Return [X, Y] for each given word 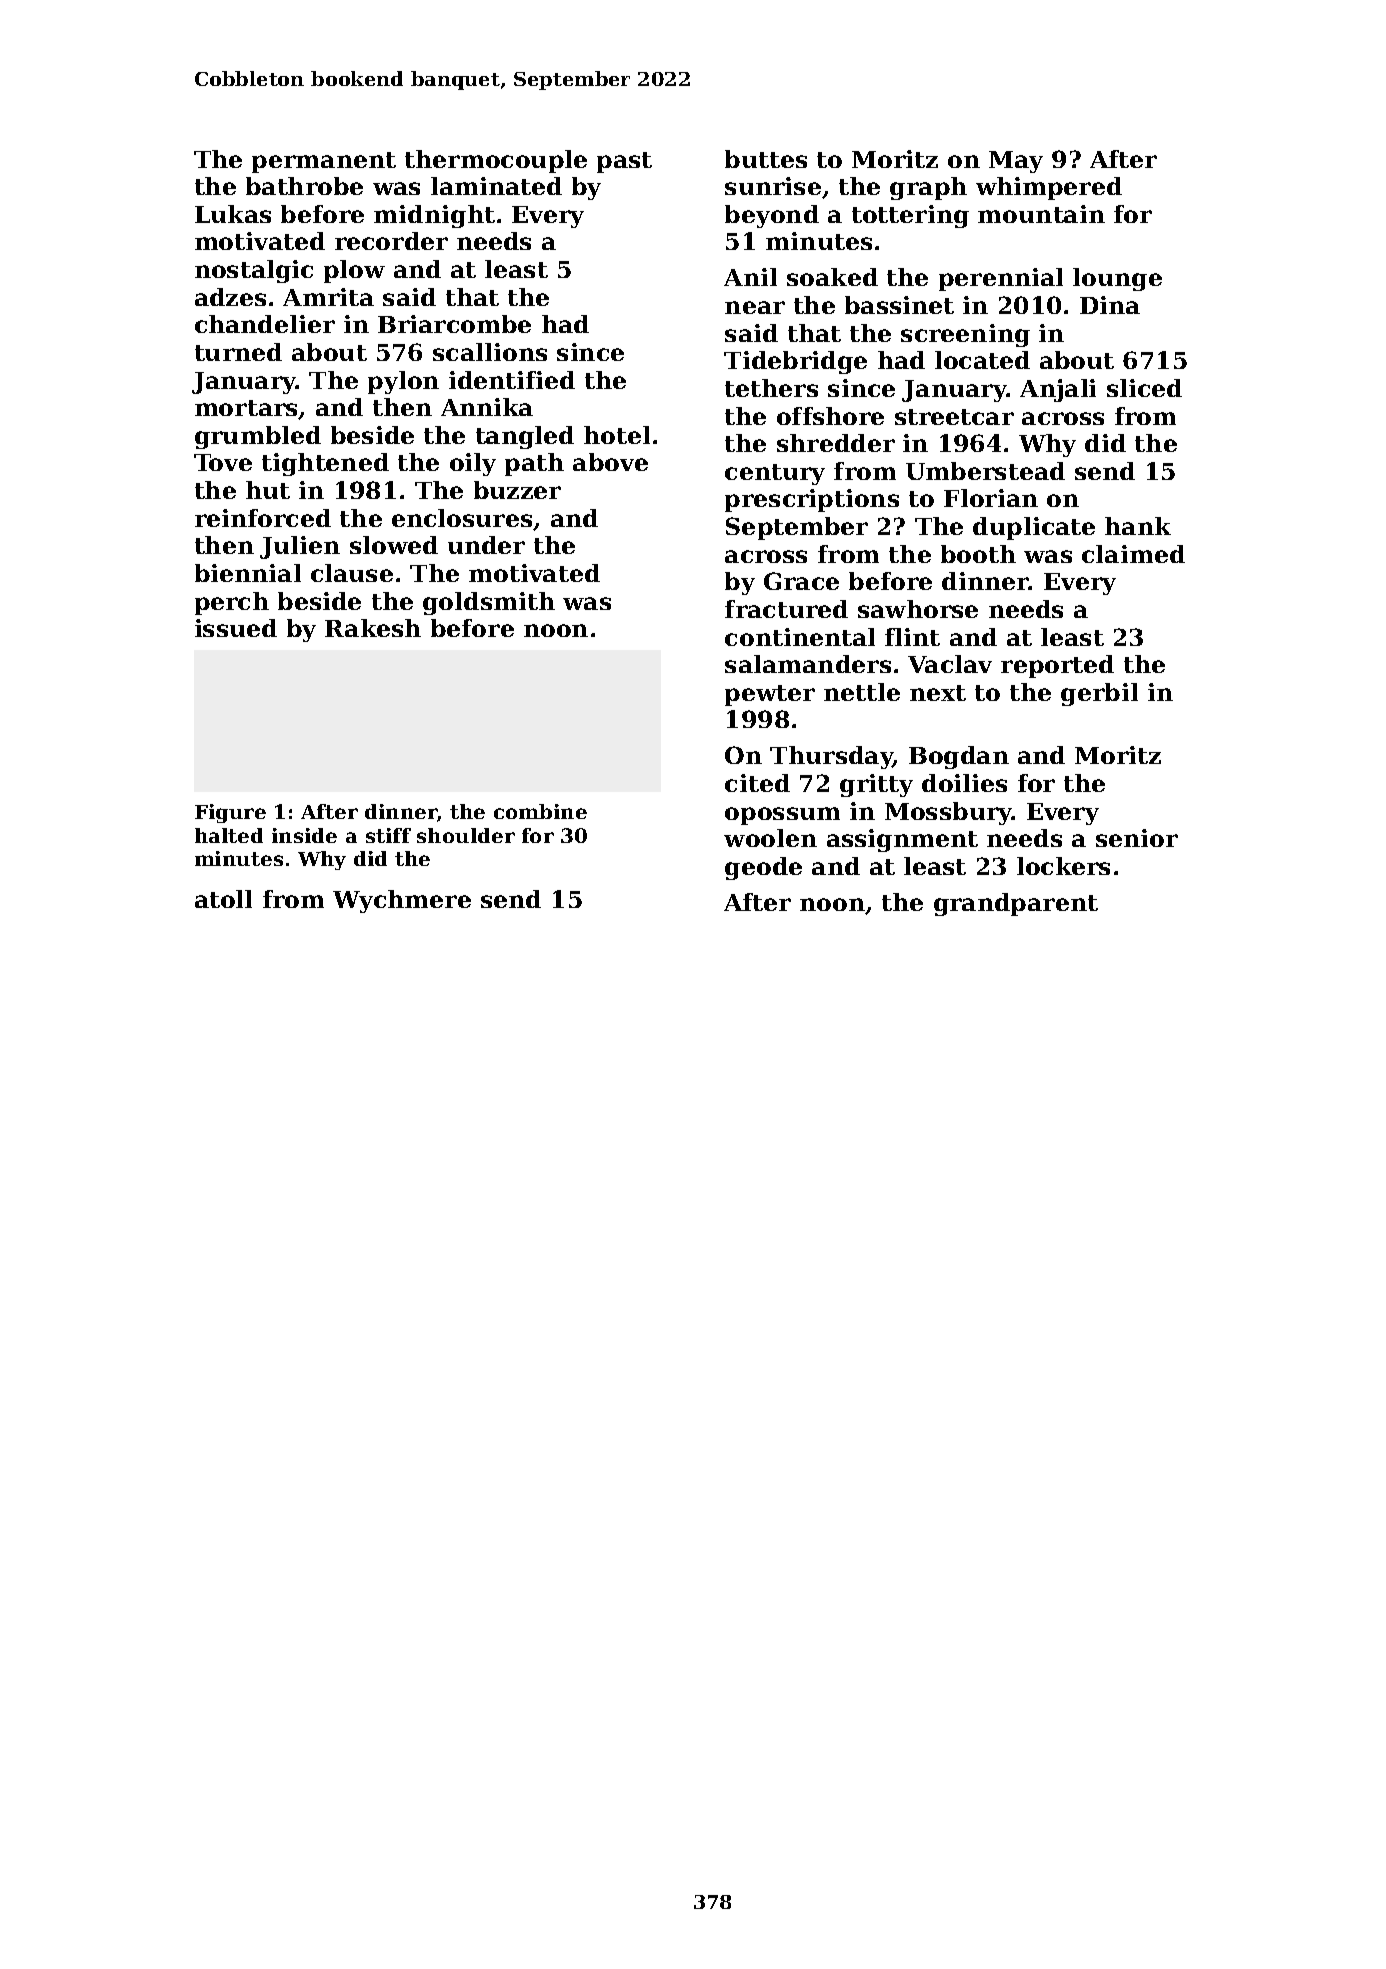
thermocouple [496, 161]
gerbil [1099, 694]
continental [800, 637]
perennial [1001, 279]
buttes [766, 159]
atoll [223, 899]
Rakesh [373, 628]
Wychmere [402, 901]
